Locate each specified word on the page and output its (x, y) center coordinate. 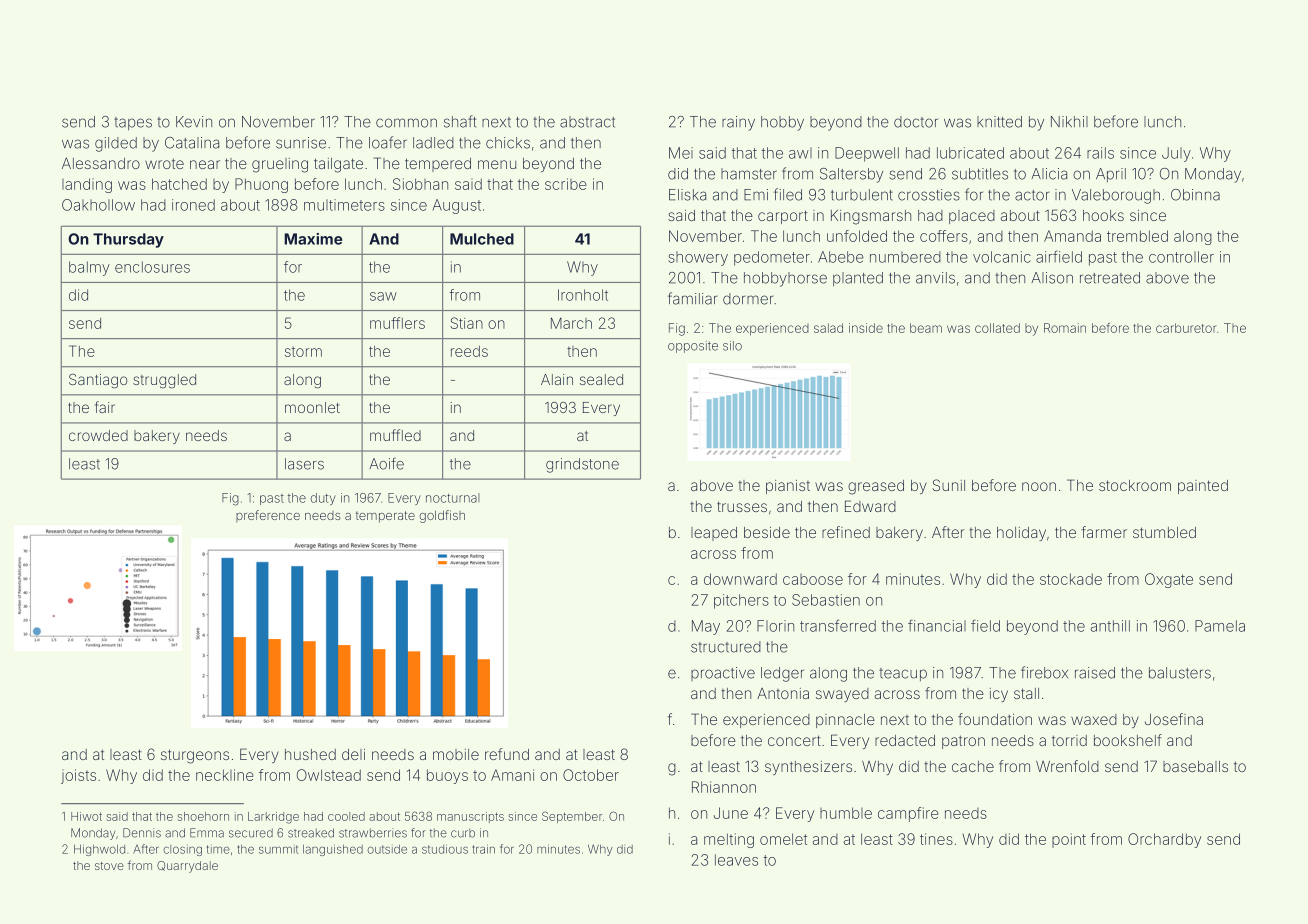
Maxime (313, 239)
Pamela (1220, 626)
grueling (280, 165)
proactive (723, 674)
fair (105, 407)
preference (268, 516)
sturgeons (195, 756)
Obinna (1195, 195)
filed (788, 194)
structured (726, 647)
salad (828, 328)
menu (497, 164)
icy (999, 695)
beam (926, 328)
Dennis (142, 833)
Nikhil (1069, 121)
